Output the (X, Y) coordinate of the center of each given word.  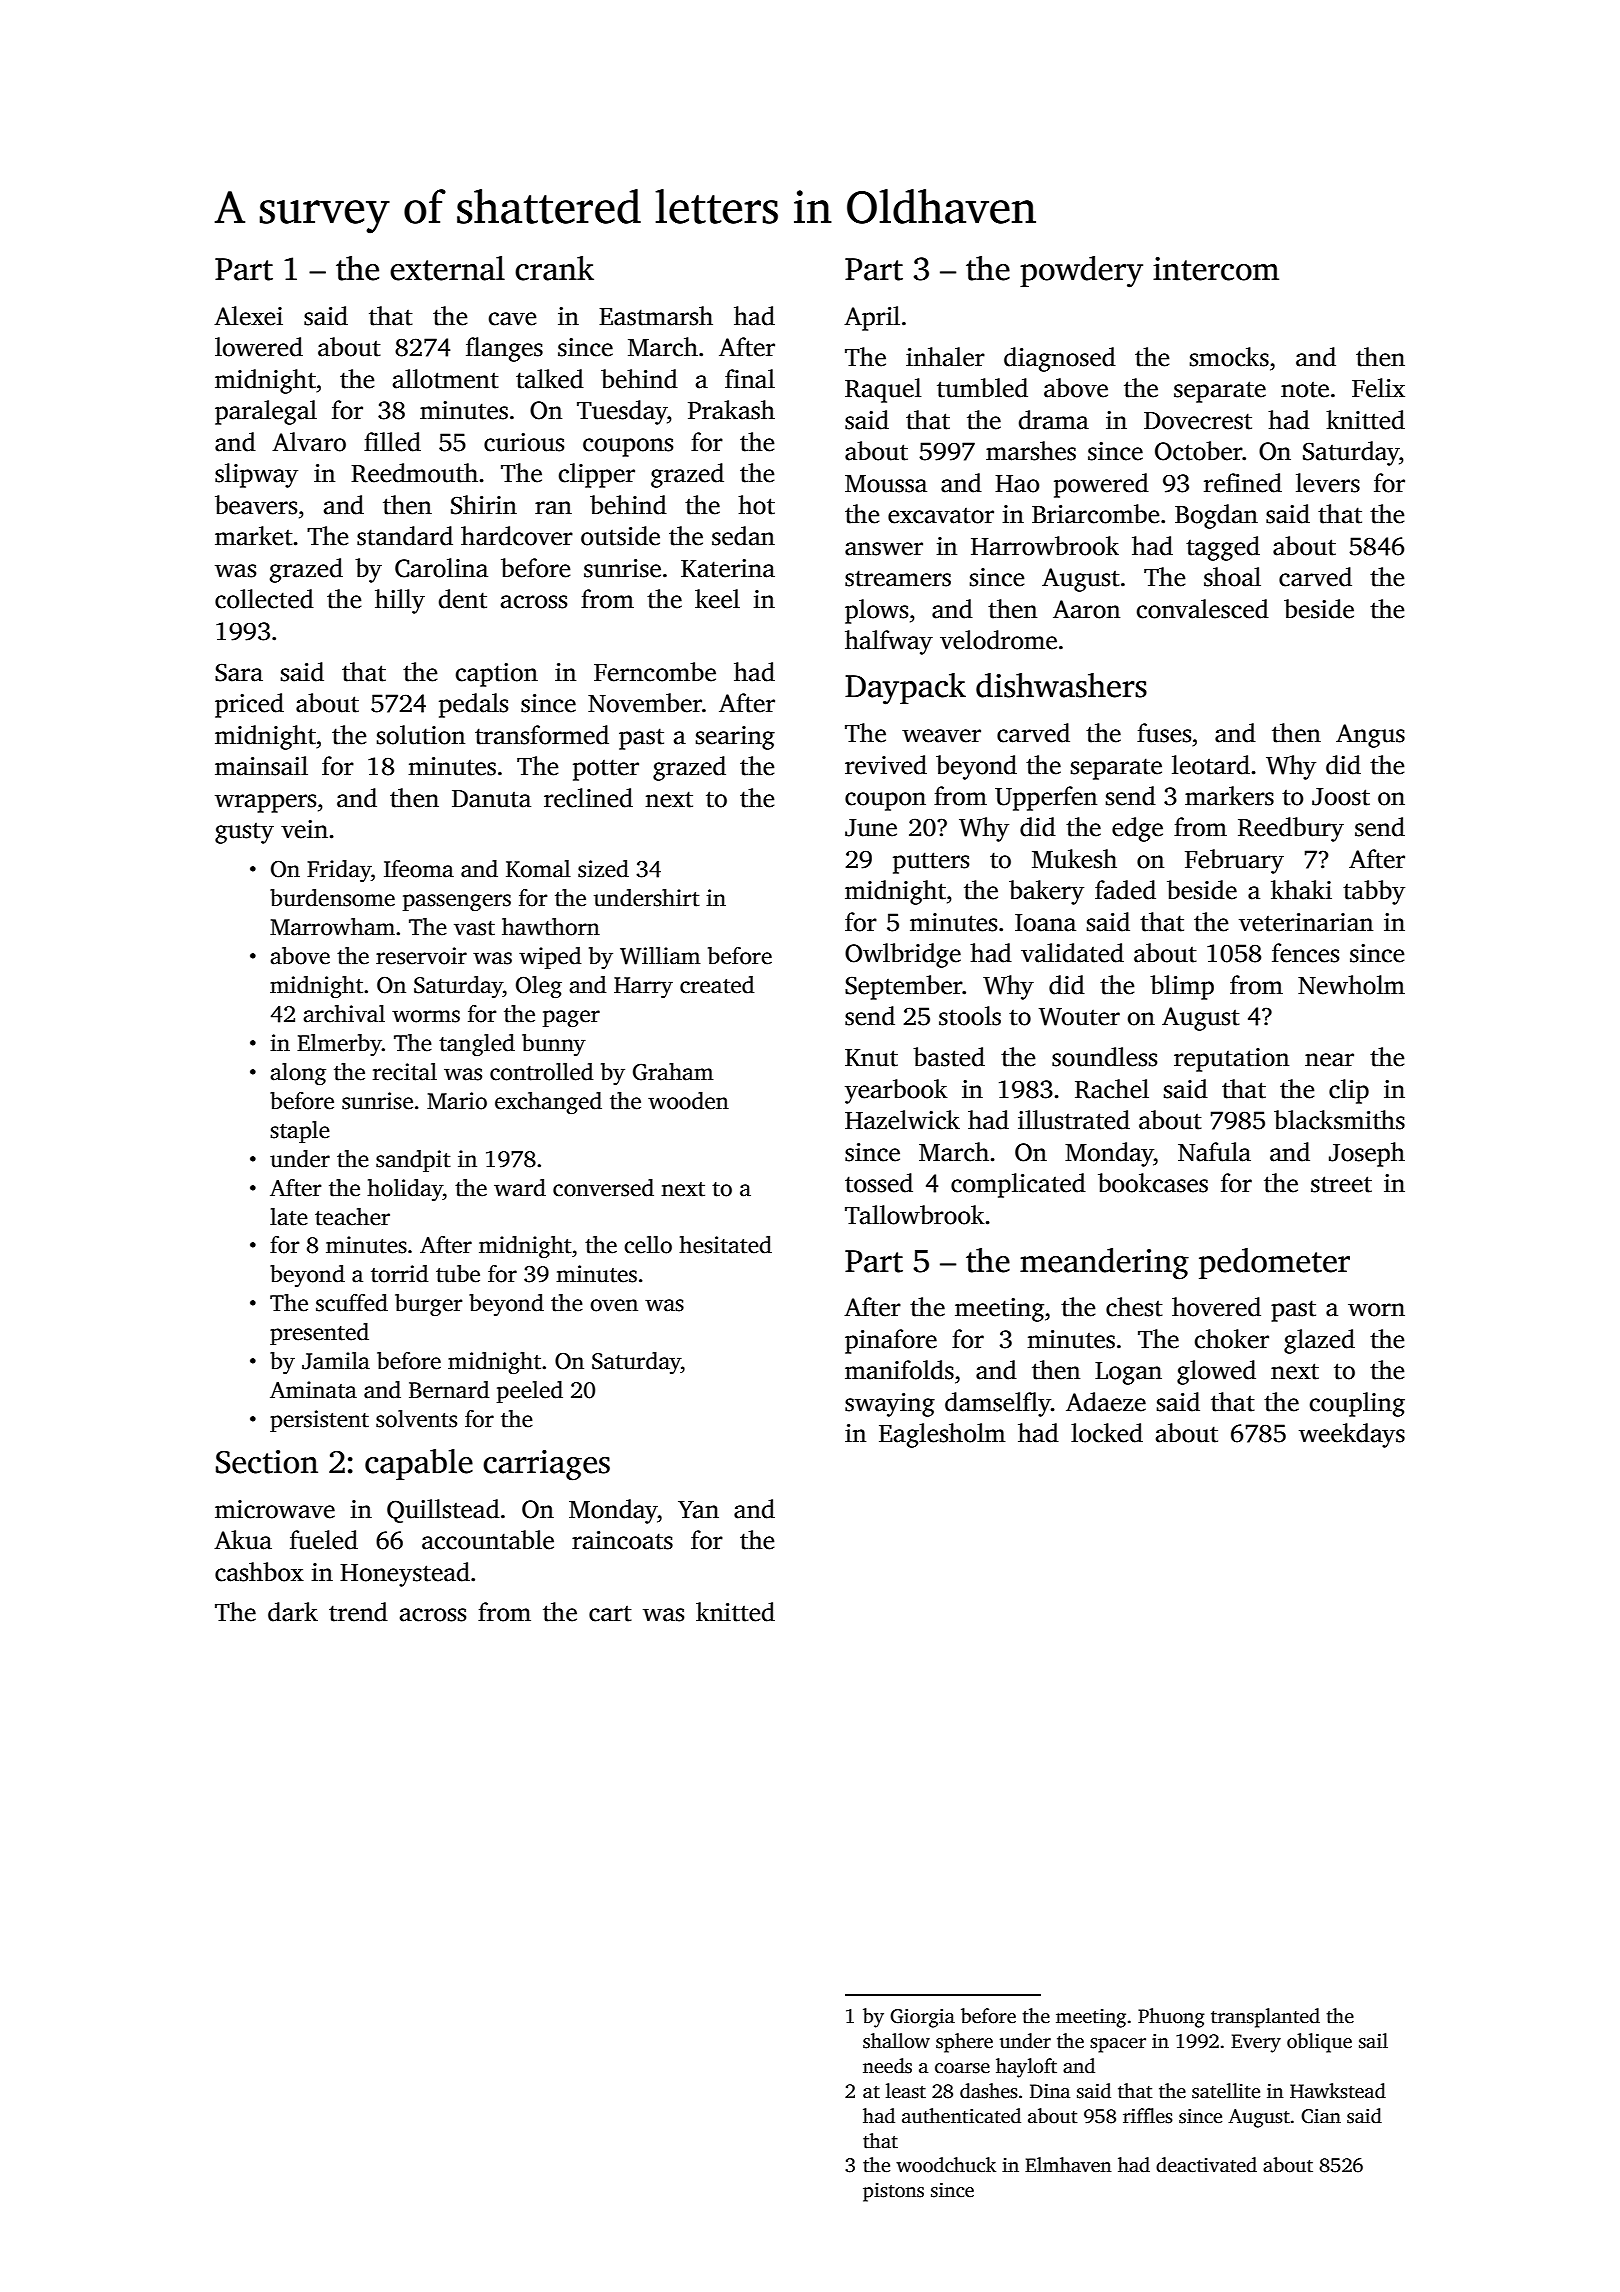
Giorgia (922, 2018)
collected (264, 599)
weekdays (1352, 1435)
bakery (1046, 892)
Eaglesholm (942, 1435)
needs (887, 2066)
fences (1305, 953)
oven (614, 1305)
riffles (1148, 2116)
